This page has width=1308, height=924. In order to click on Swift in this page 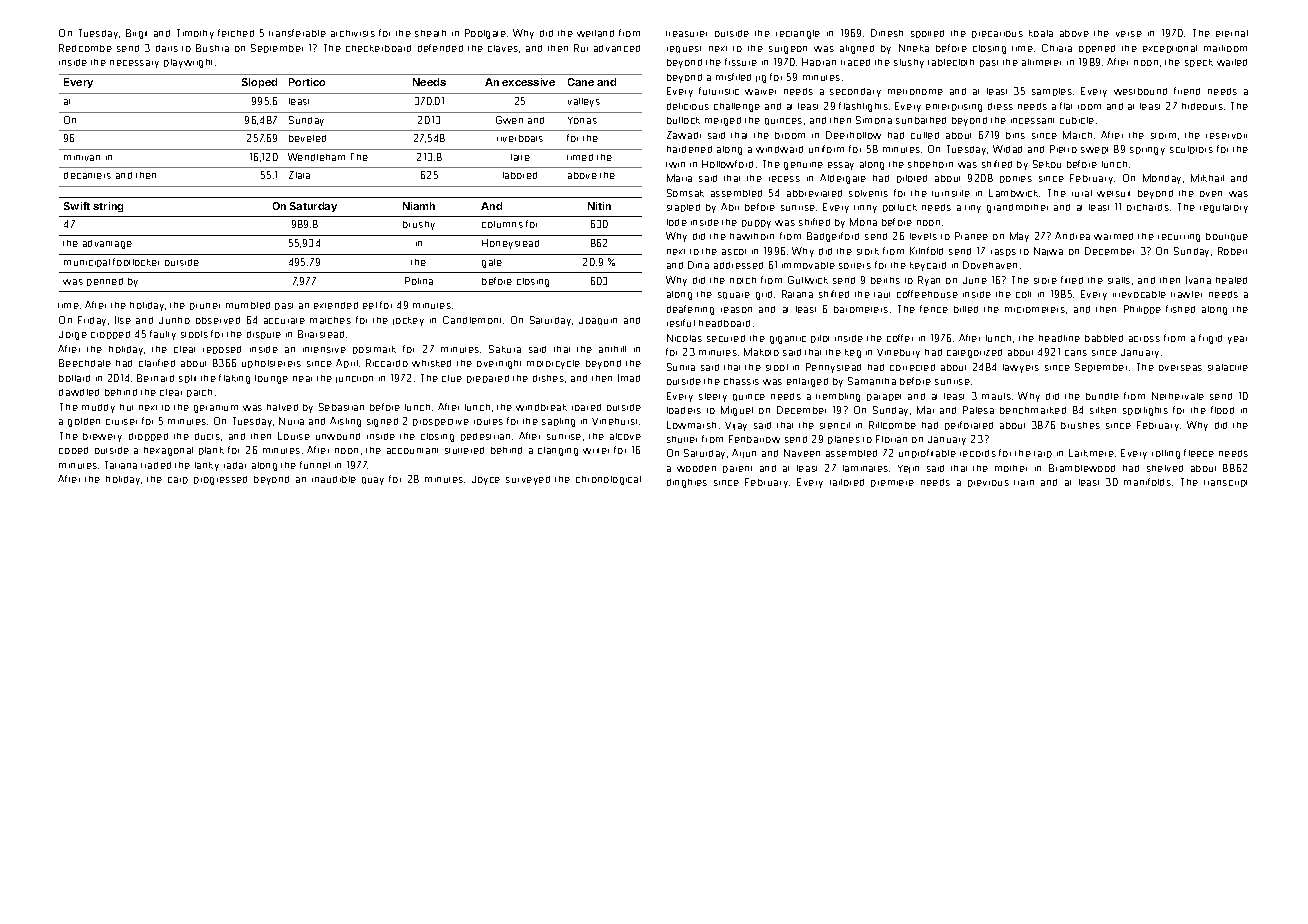, I will do `click(77, 206)`.
